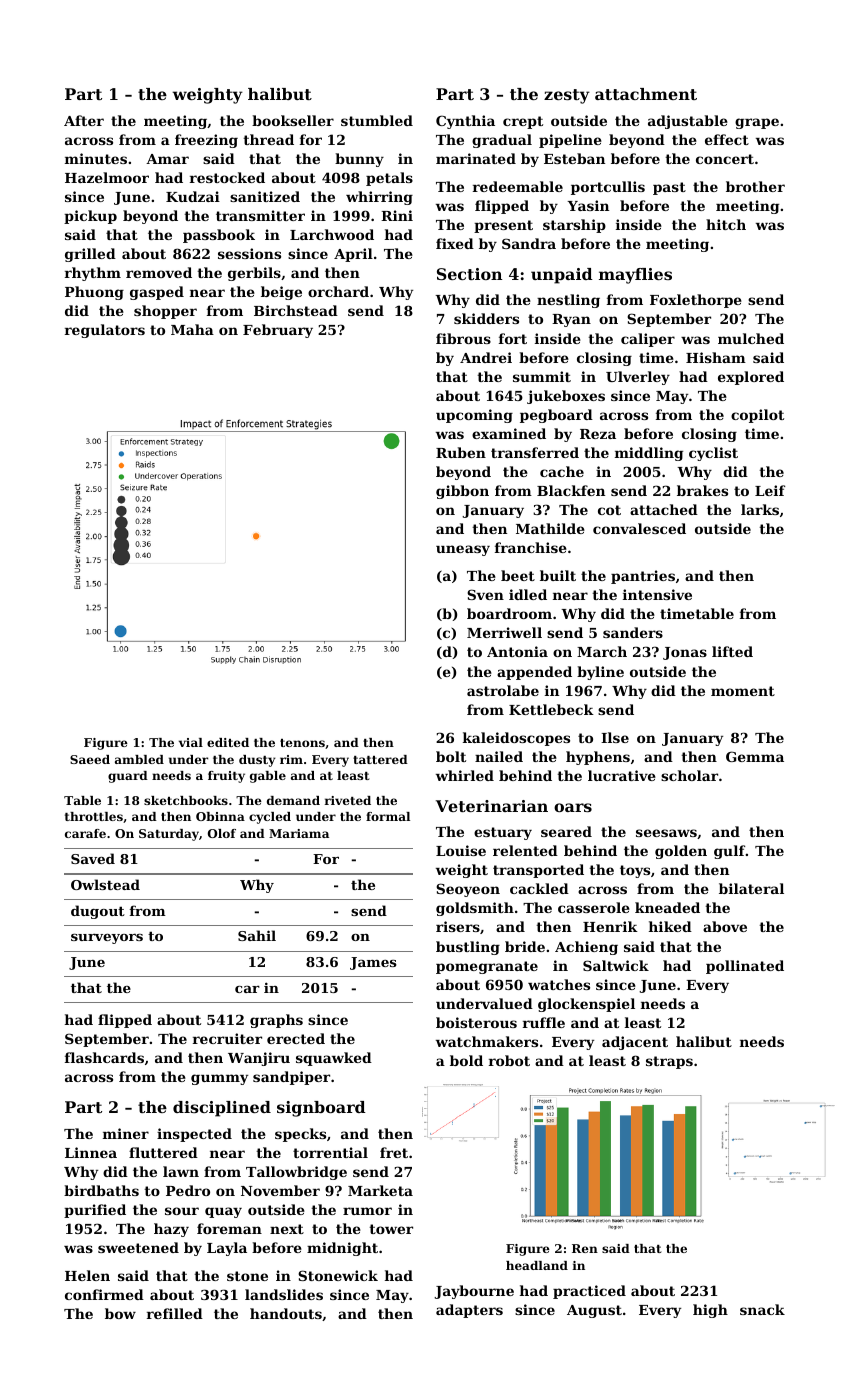 The height and width of the screenshot is (1400, 849). What do you see at coordinates (502, 141) in the screenshot?
I see `gradual` at bounding box center [502, 141].
